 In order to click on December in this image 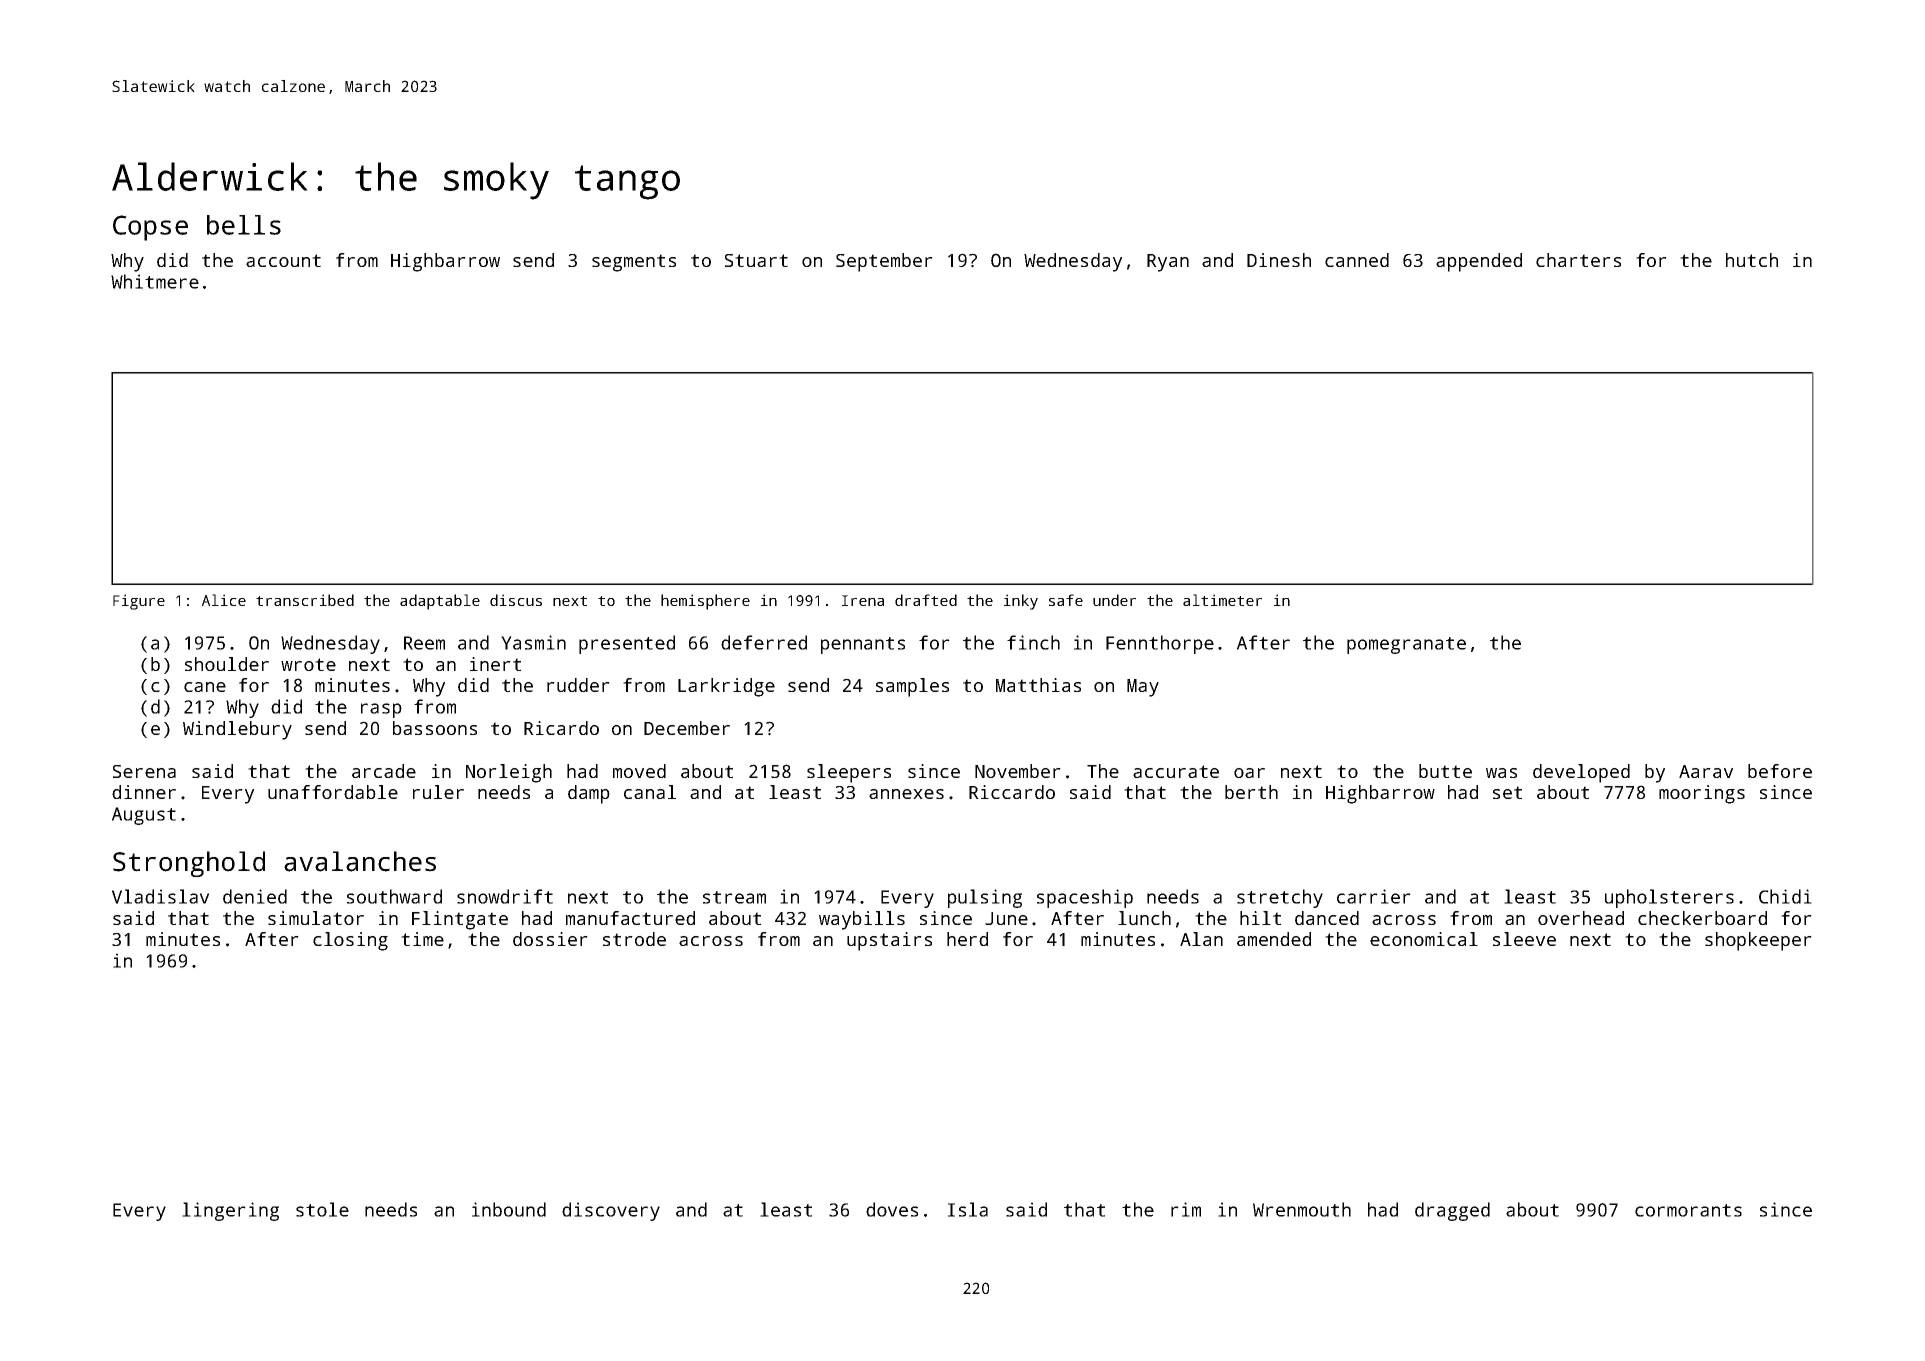, I will do `click(687, 728)`.
